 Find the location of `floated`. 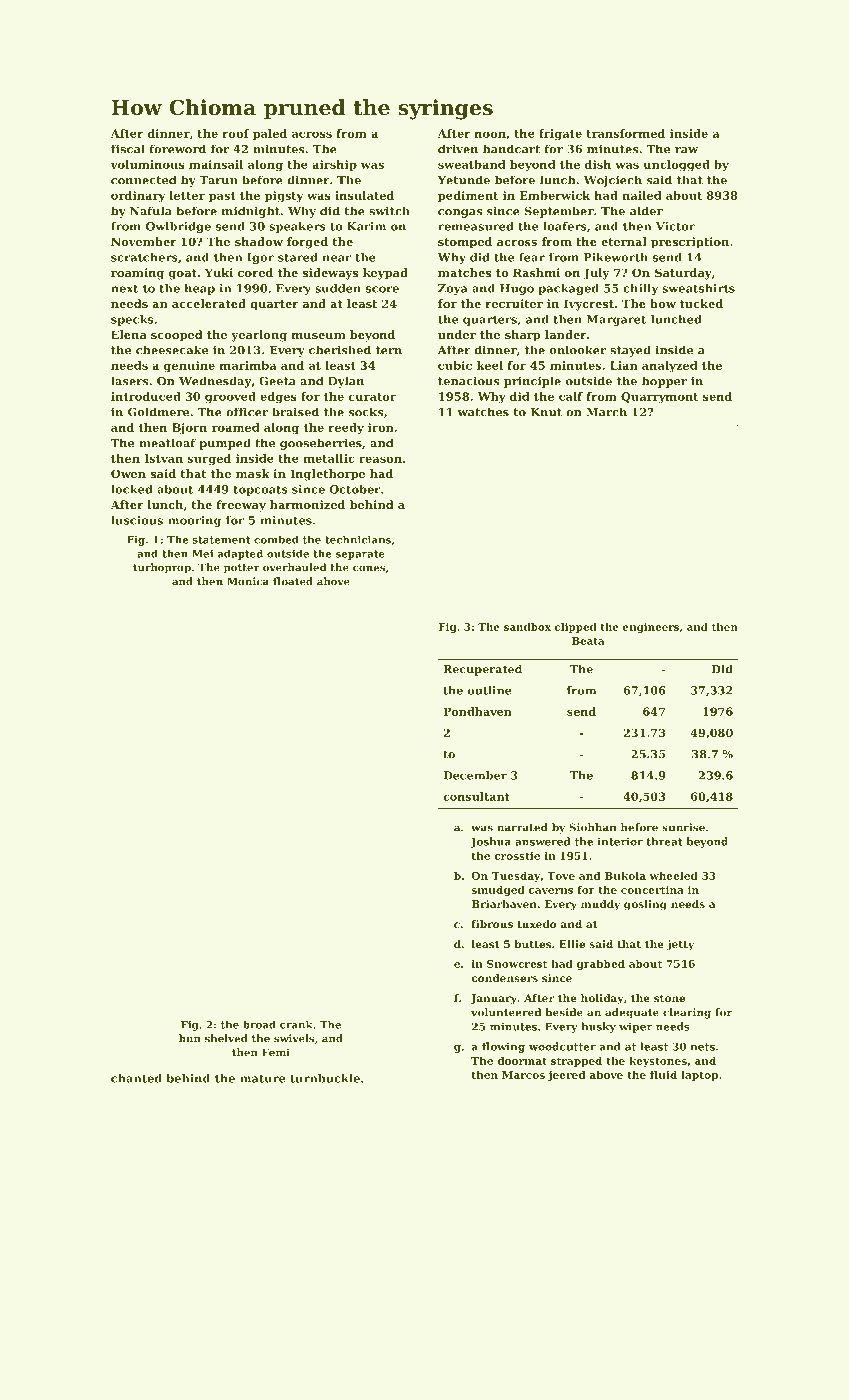

floated is located at coordinates (293, 581).
